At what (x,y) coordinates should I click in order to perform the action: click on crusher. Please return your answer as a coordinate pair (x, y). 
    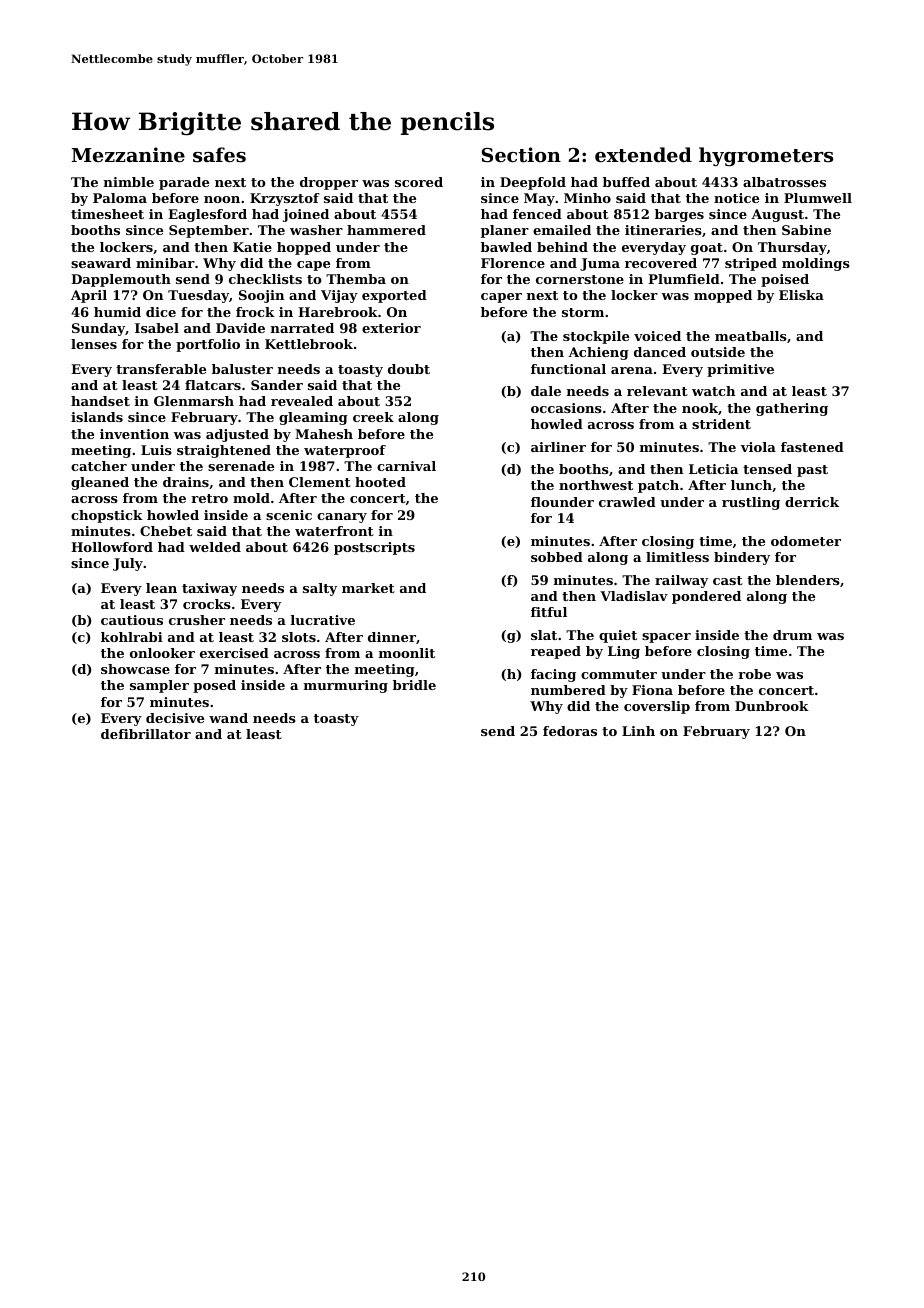
    Looking at the image, I should click on (197, 620).
